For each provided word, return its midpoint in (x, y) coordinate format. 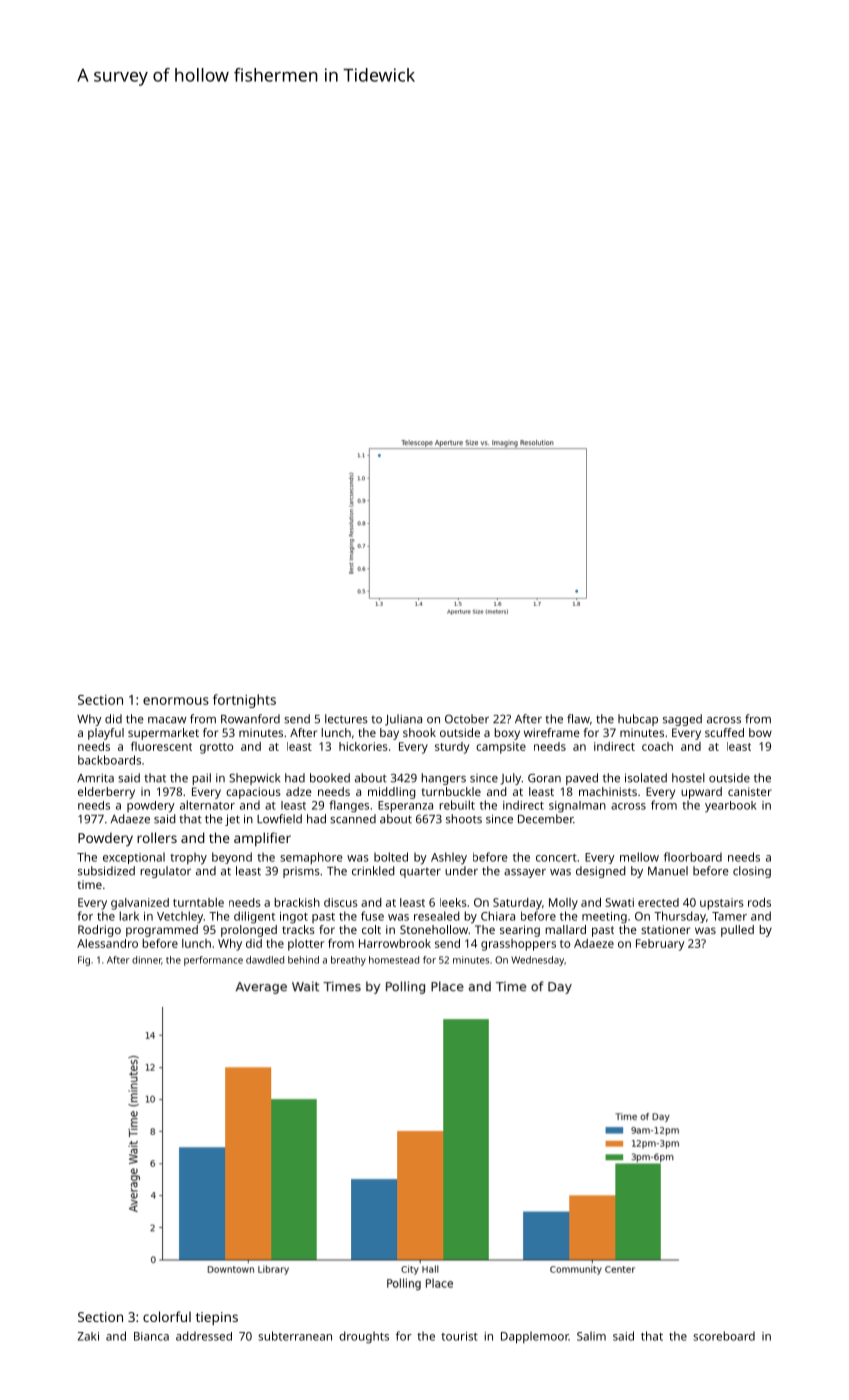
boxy (507, 734)
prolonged (249, 931)
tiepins (217, 1318)
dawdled (265, 960)
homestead (394, 960)
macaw (167, 720)
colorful (167, 1316)
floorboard (693, 857)
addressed (204, 1336)
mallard (565, 929)
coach (657, 746)
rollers (157, 837)
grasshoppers (518, 945)
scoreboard (724, 1336)
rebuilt (457, 805)
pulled (737, 931)
